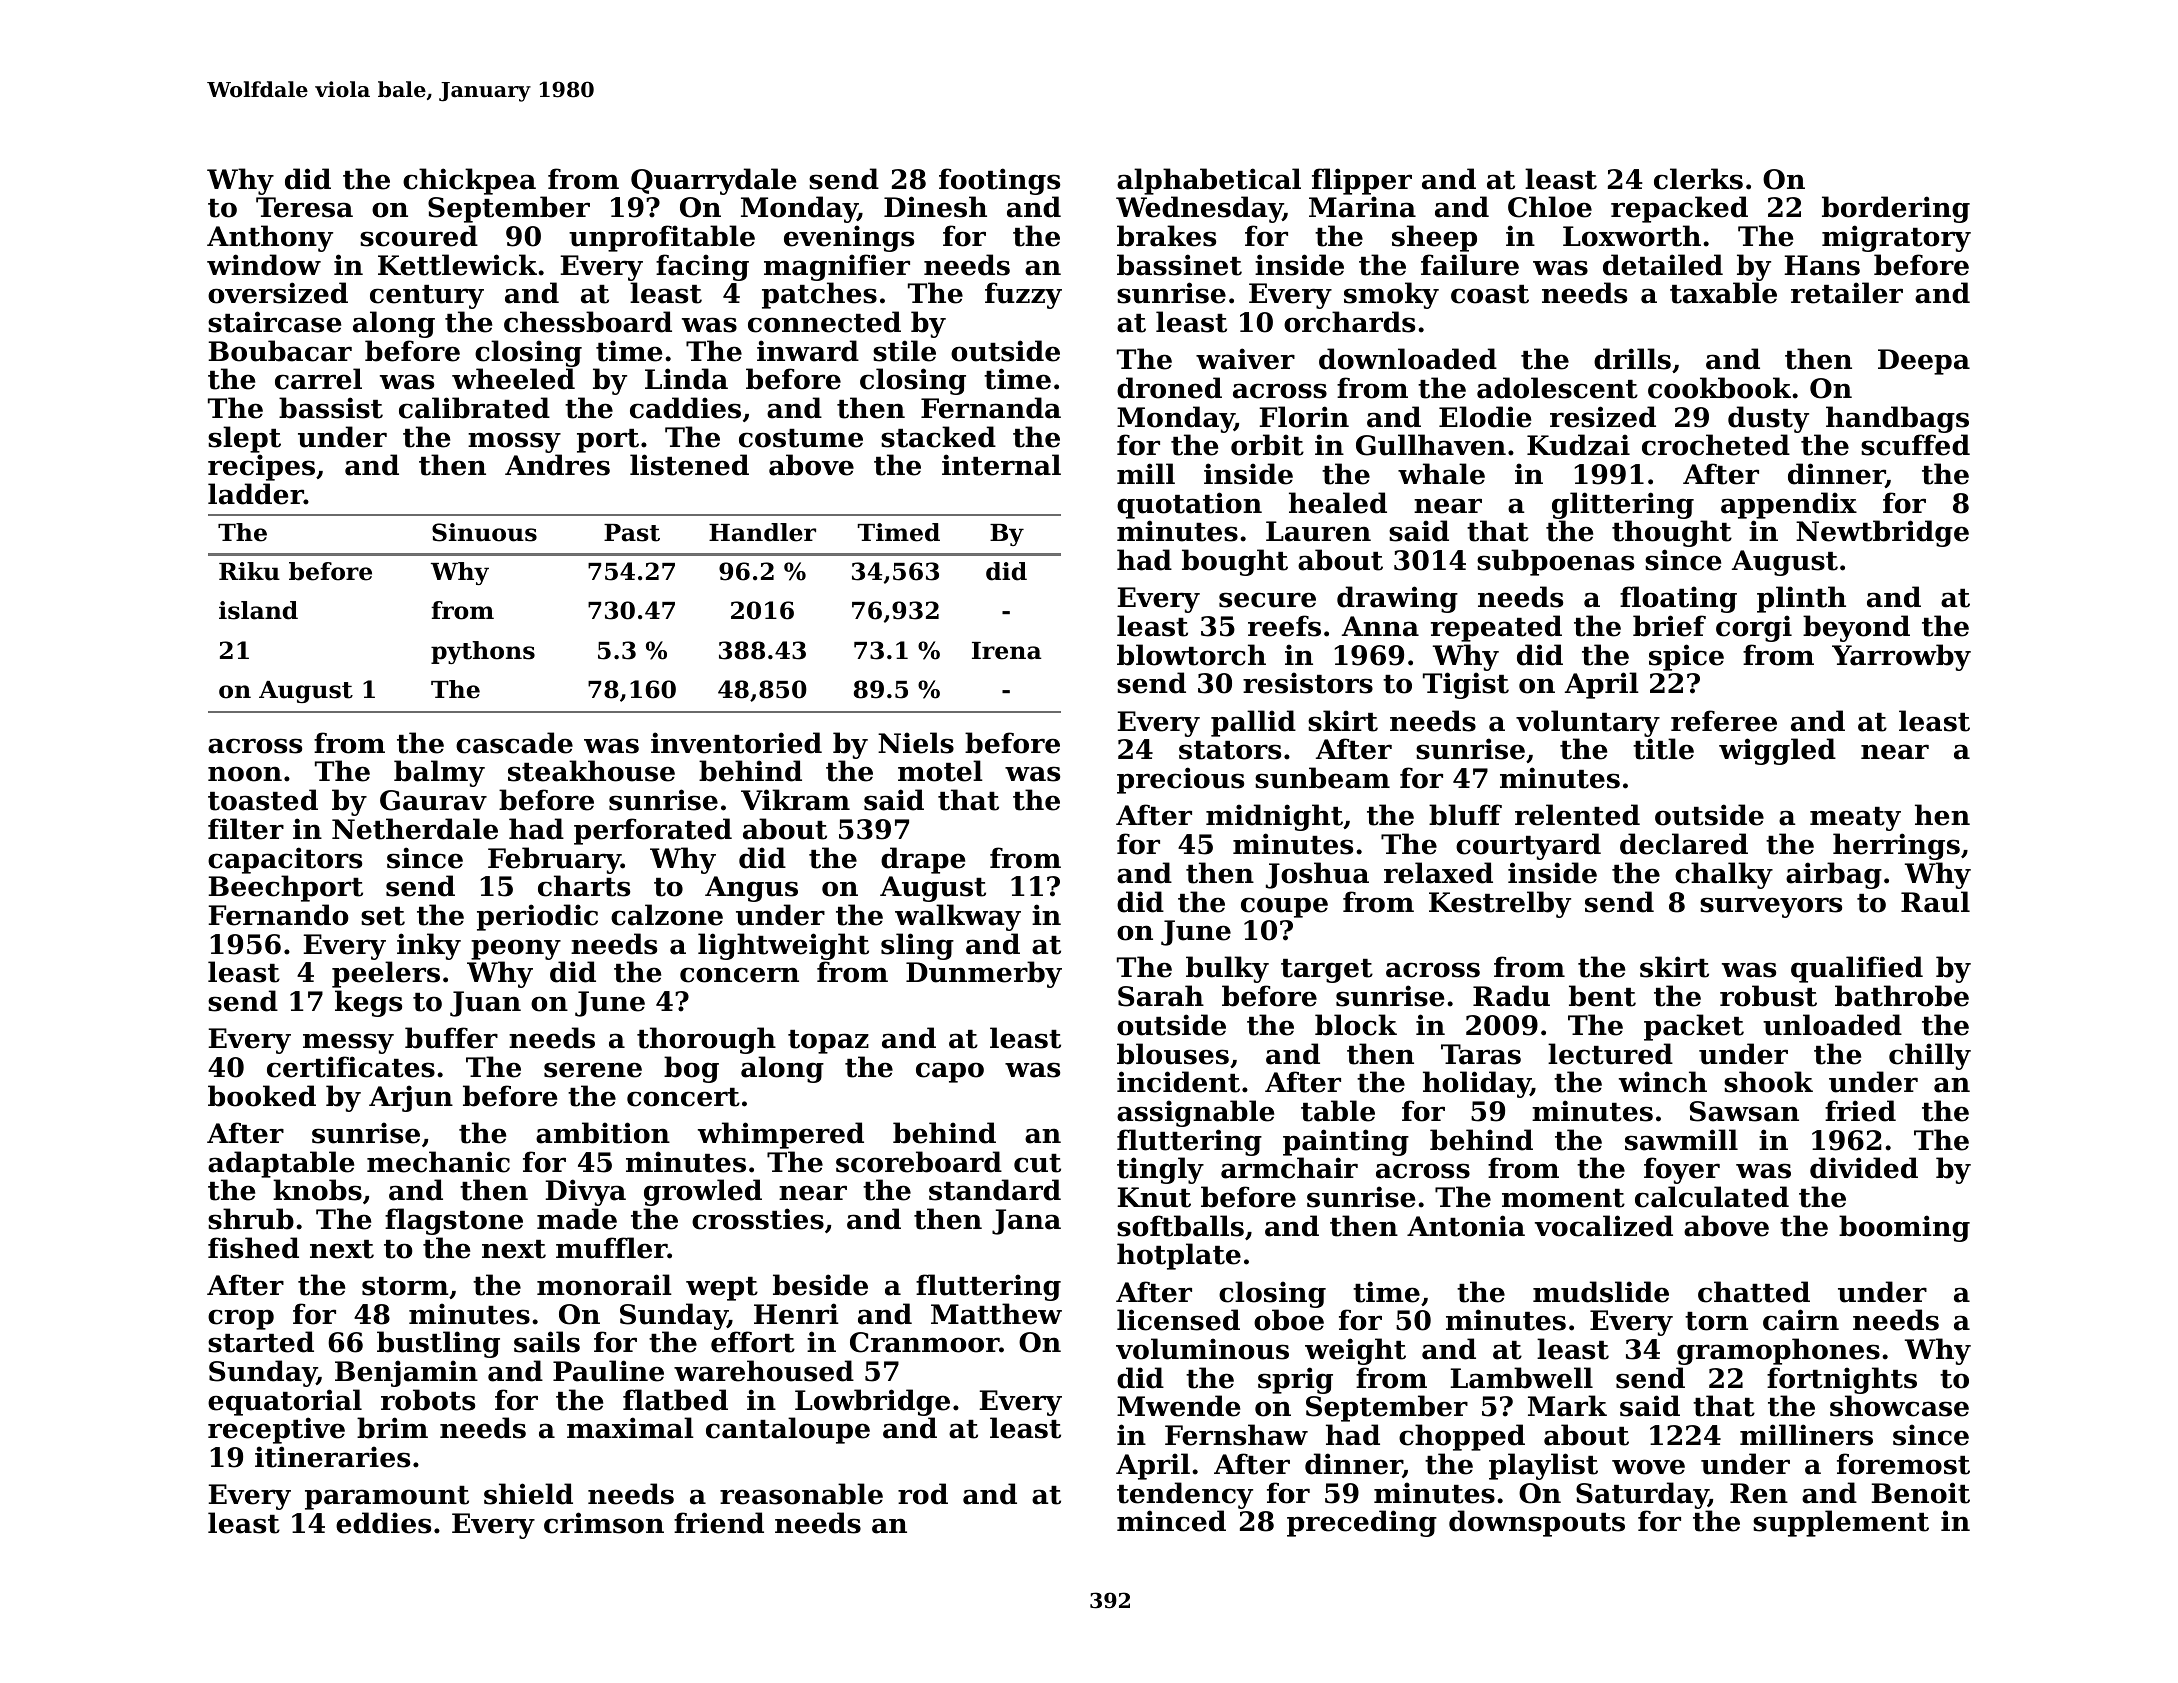 Image resolution: width=2178 pixels, height=1683 pixels. What do you see at coordinates (1577, 815) in the screenshot?
I see `relented` at bounding box center [1577, 815].
